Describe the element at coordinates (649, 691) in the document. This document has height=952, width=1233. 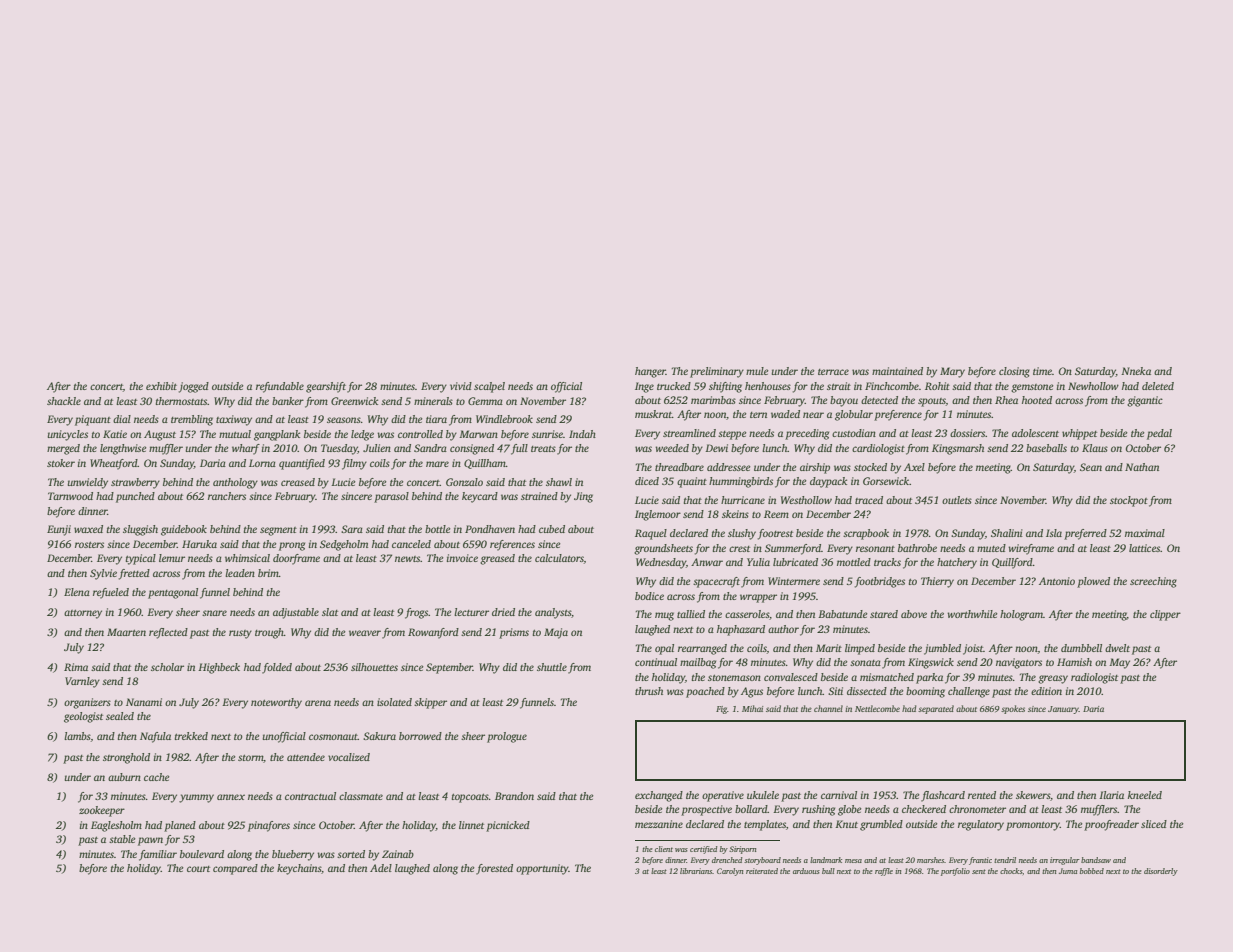
I see `thrush` at that location.
